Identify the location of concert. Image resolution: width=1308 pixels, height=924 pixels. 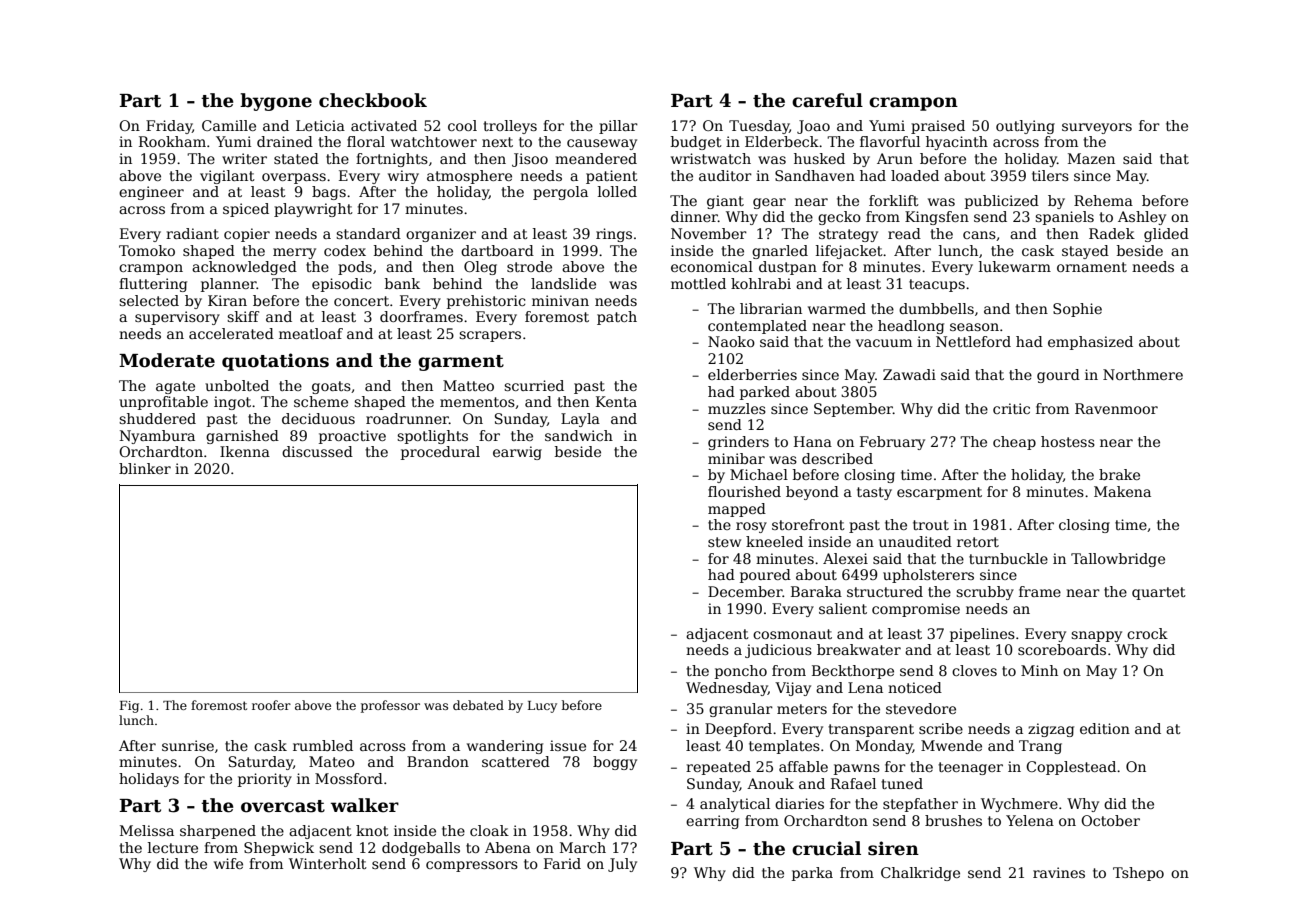
(361, 301).
